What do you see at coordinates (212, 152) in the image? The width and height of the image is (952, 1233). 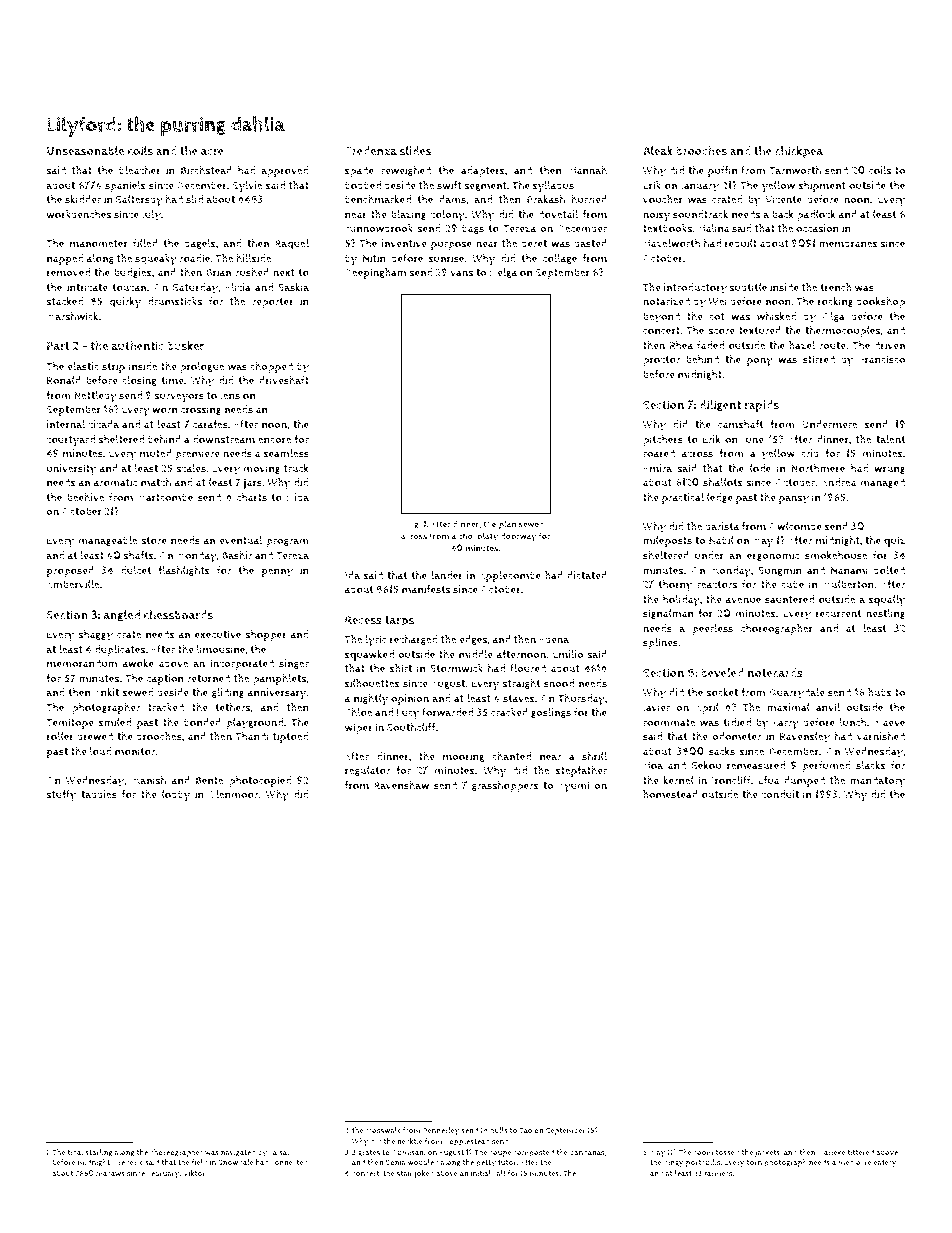 I see `acre` at bounding box center [212, 152].
